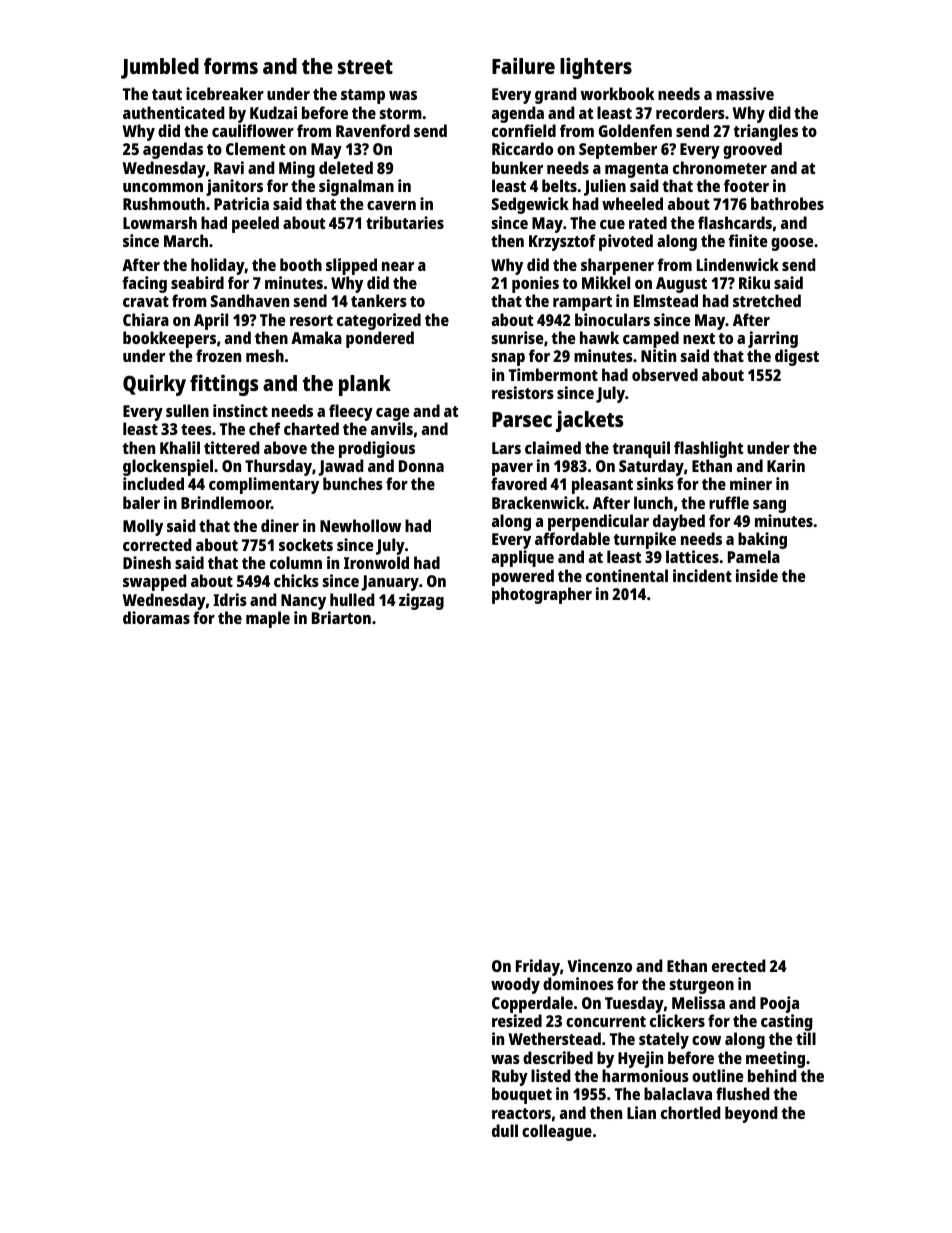 The width and height of the screenshot is (952, 1233). Describe the element at coordinates (599, 965) in the screenshot. I see `Vincenzo` at that location.
